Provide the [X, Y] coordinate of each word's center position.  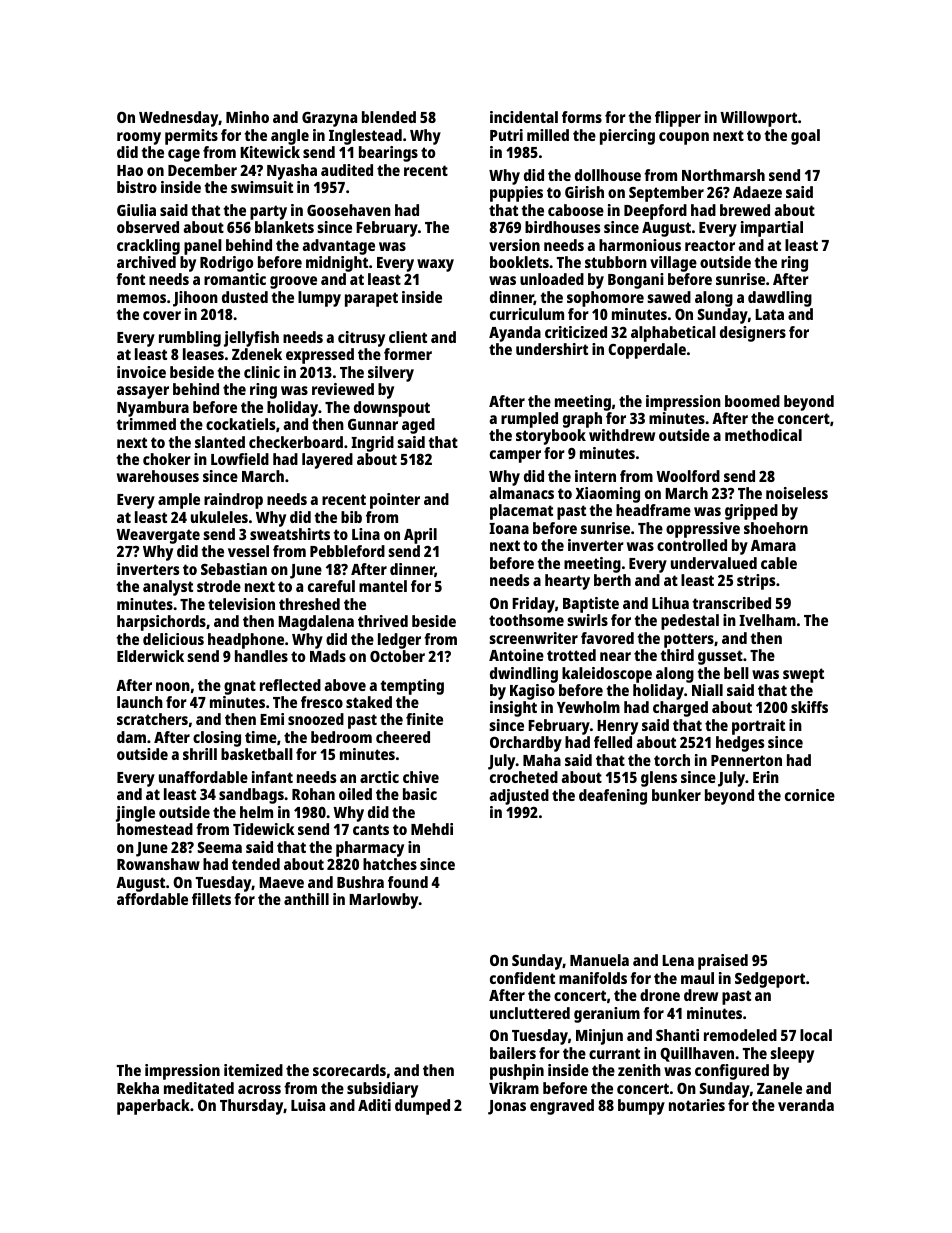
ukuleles [219, 517]
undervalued [714, 563]
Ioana [509, 528]
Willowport [758, 119]
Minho [247, 117]
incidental [524, 117]
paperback [153, 1107]
